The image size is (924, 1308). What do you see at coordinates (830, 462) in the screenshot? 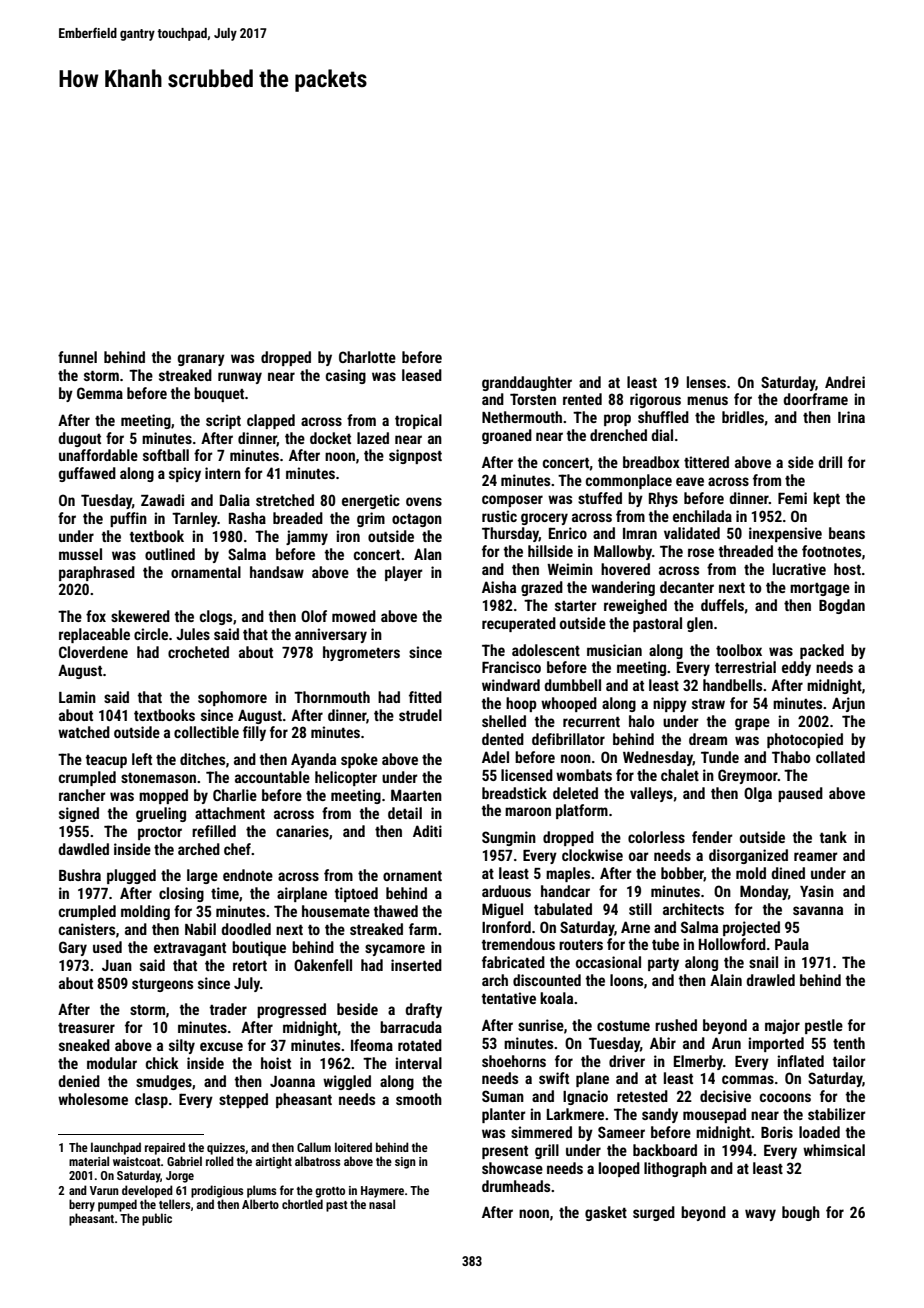
I see `drill` at bounding box center [830, 462].
